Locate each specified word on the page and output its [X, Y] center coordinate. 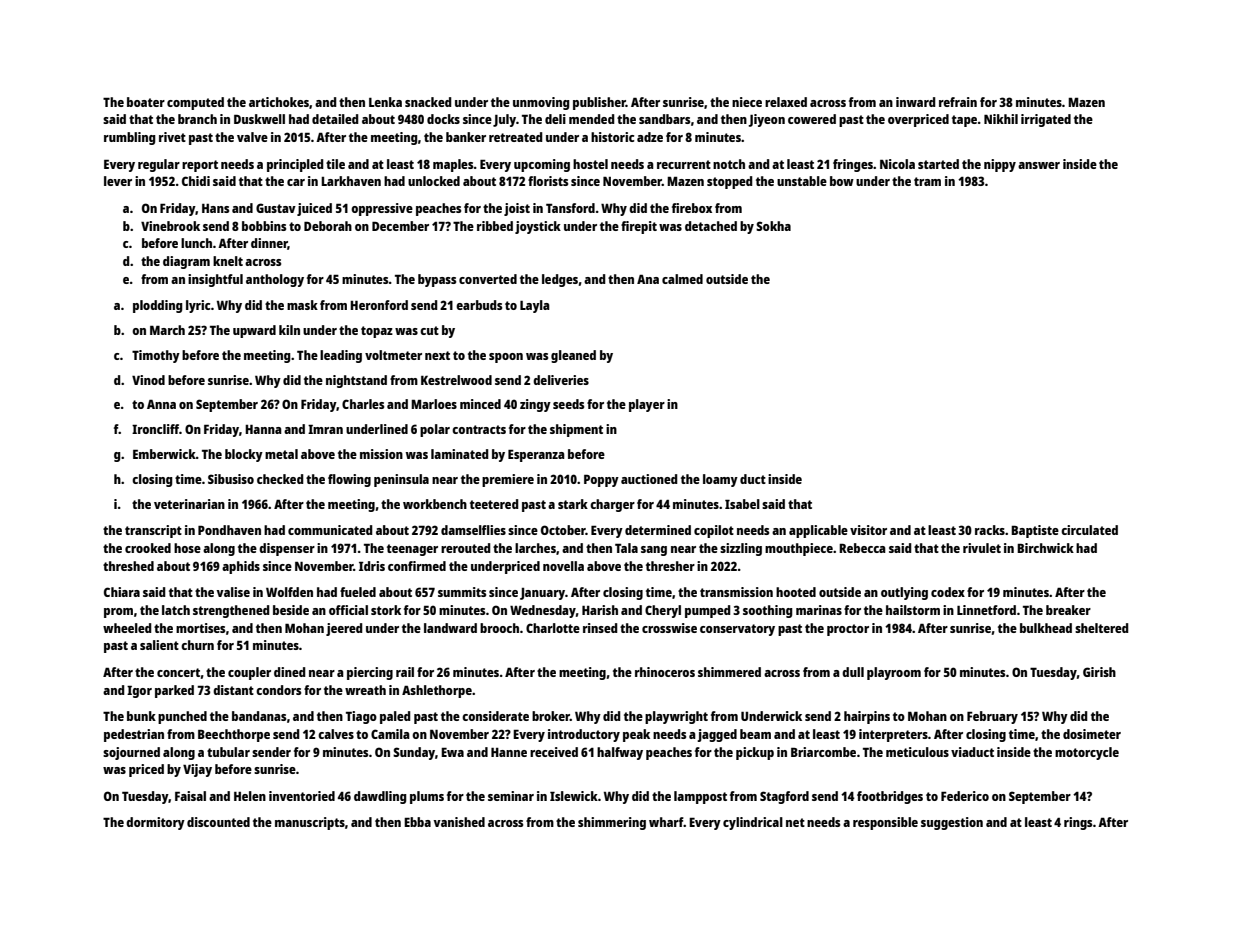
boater [146, 102]
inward [916, 102]
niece [747, 102]
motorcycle [1087, 753]
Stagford [784, 797]
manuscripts [310, 823]
